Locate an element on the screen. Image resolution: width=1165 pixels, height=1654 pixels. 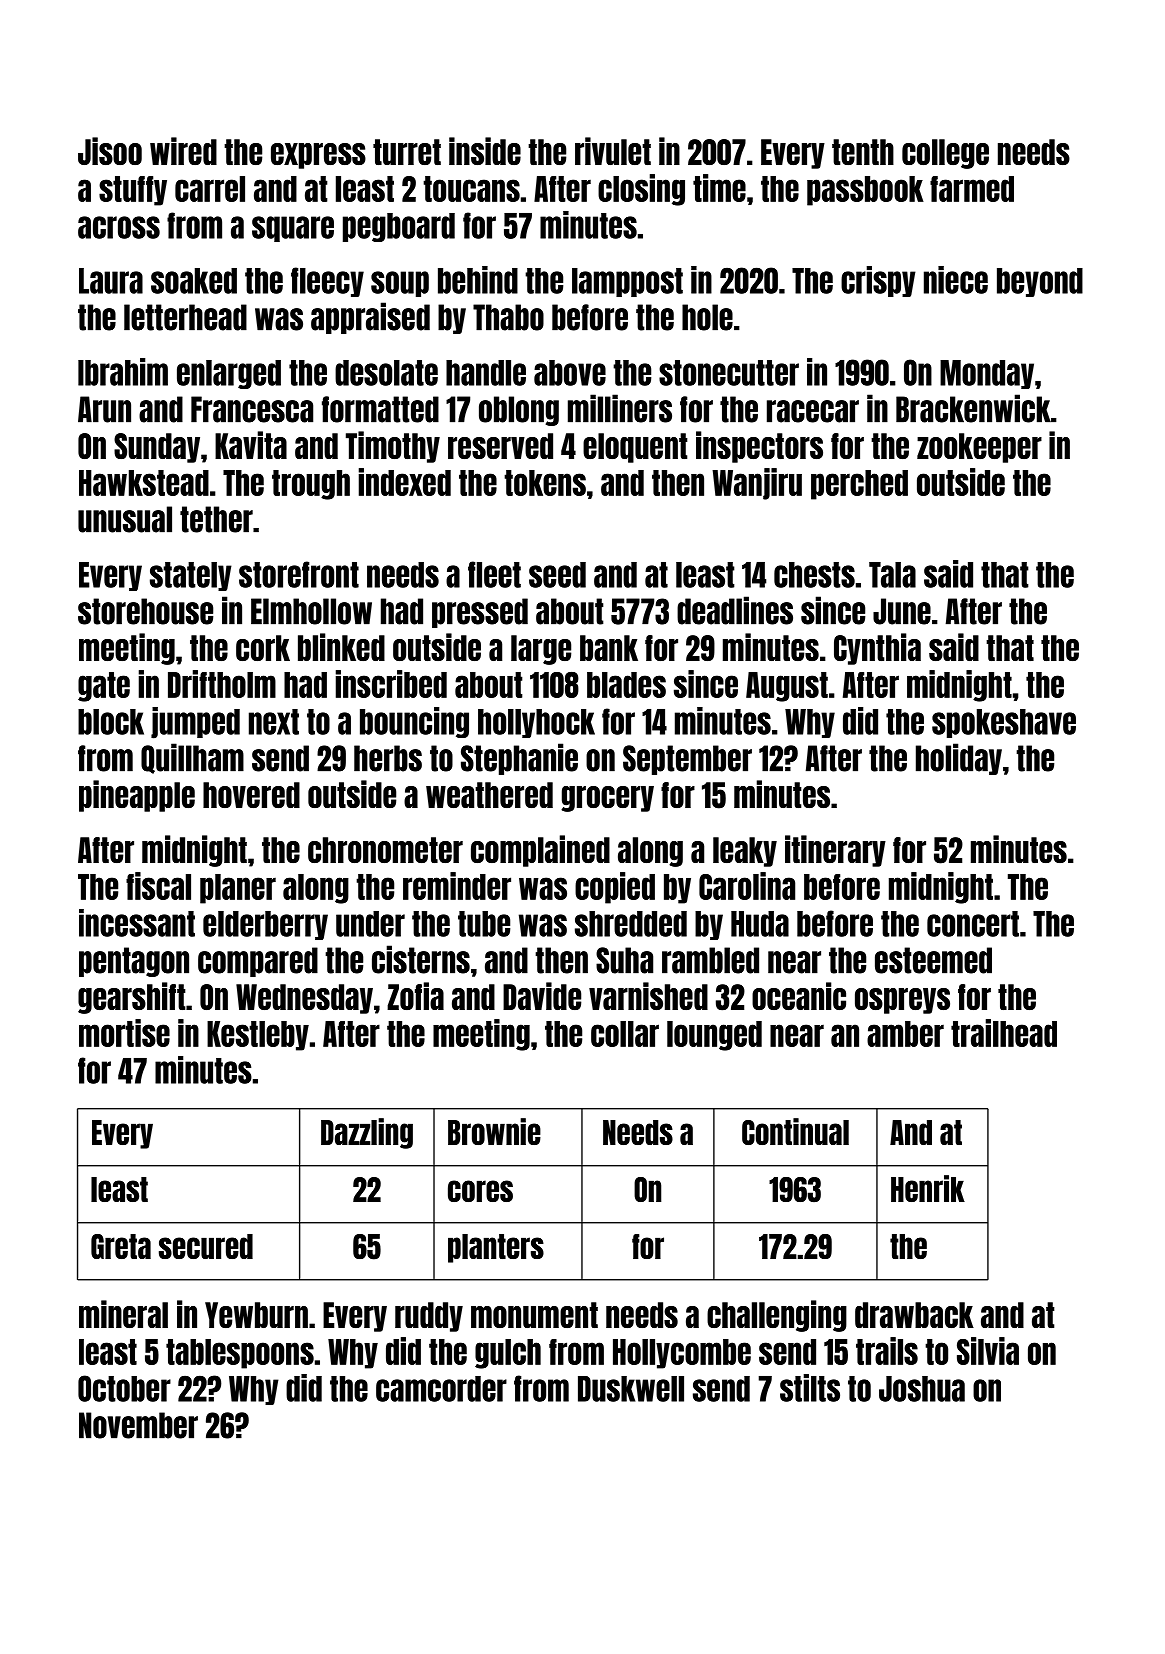
Wanjiru is located at coordinates (757, 484).
